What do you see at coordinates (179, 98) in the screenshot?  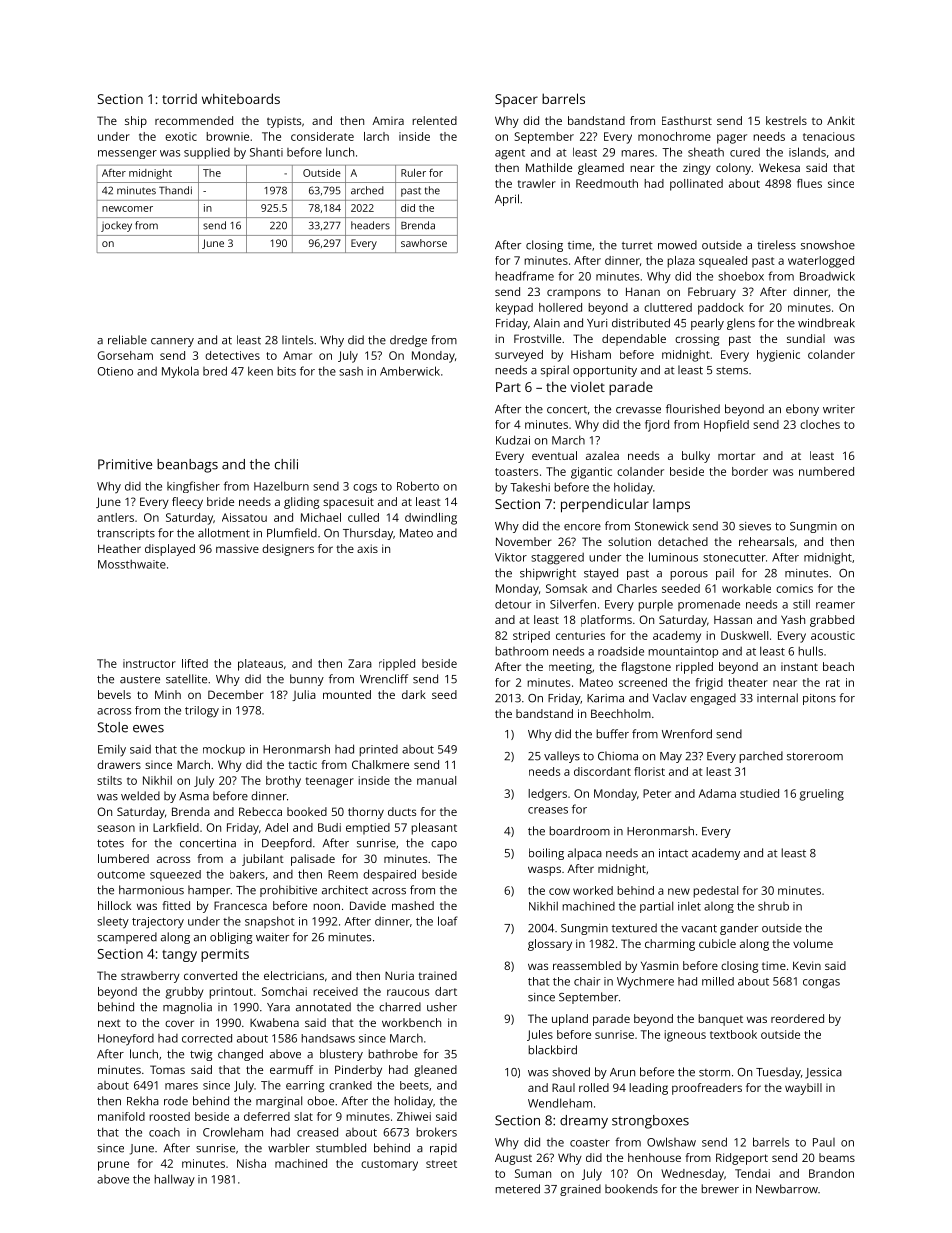 I see `torrid` at bounding box center [179, 98].
